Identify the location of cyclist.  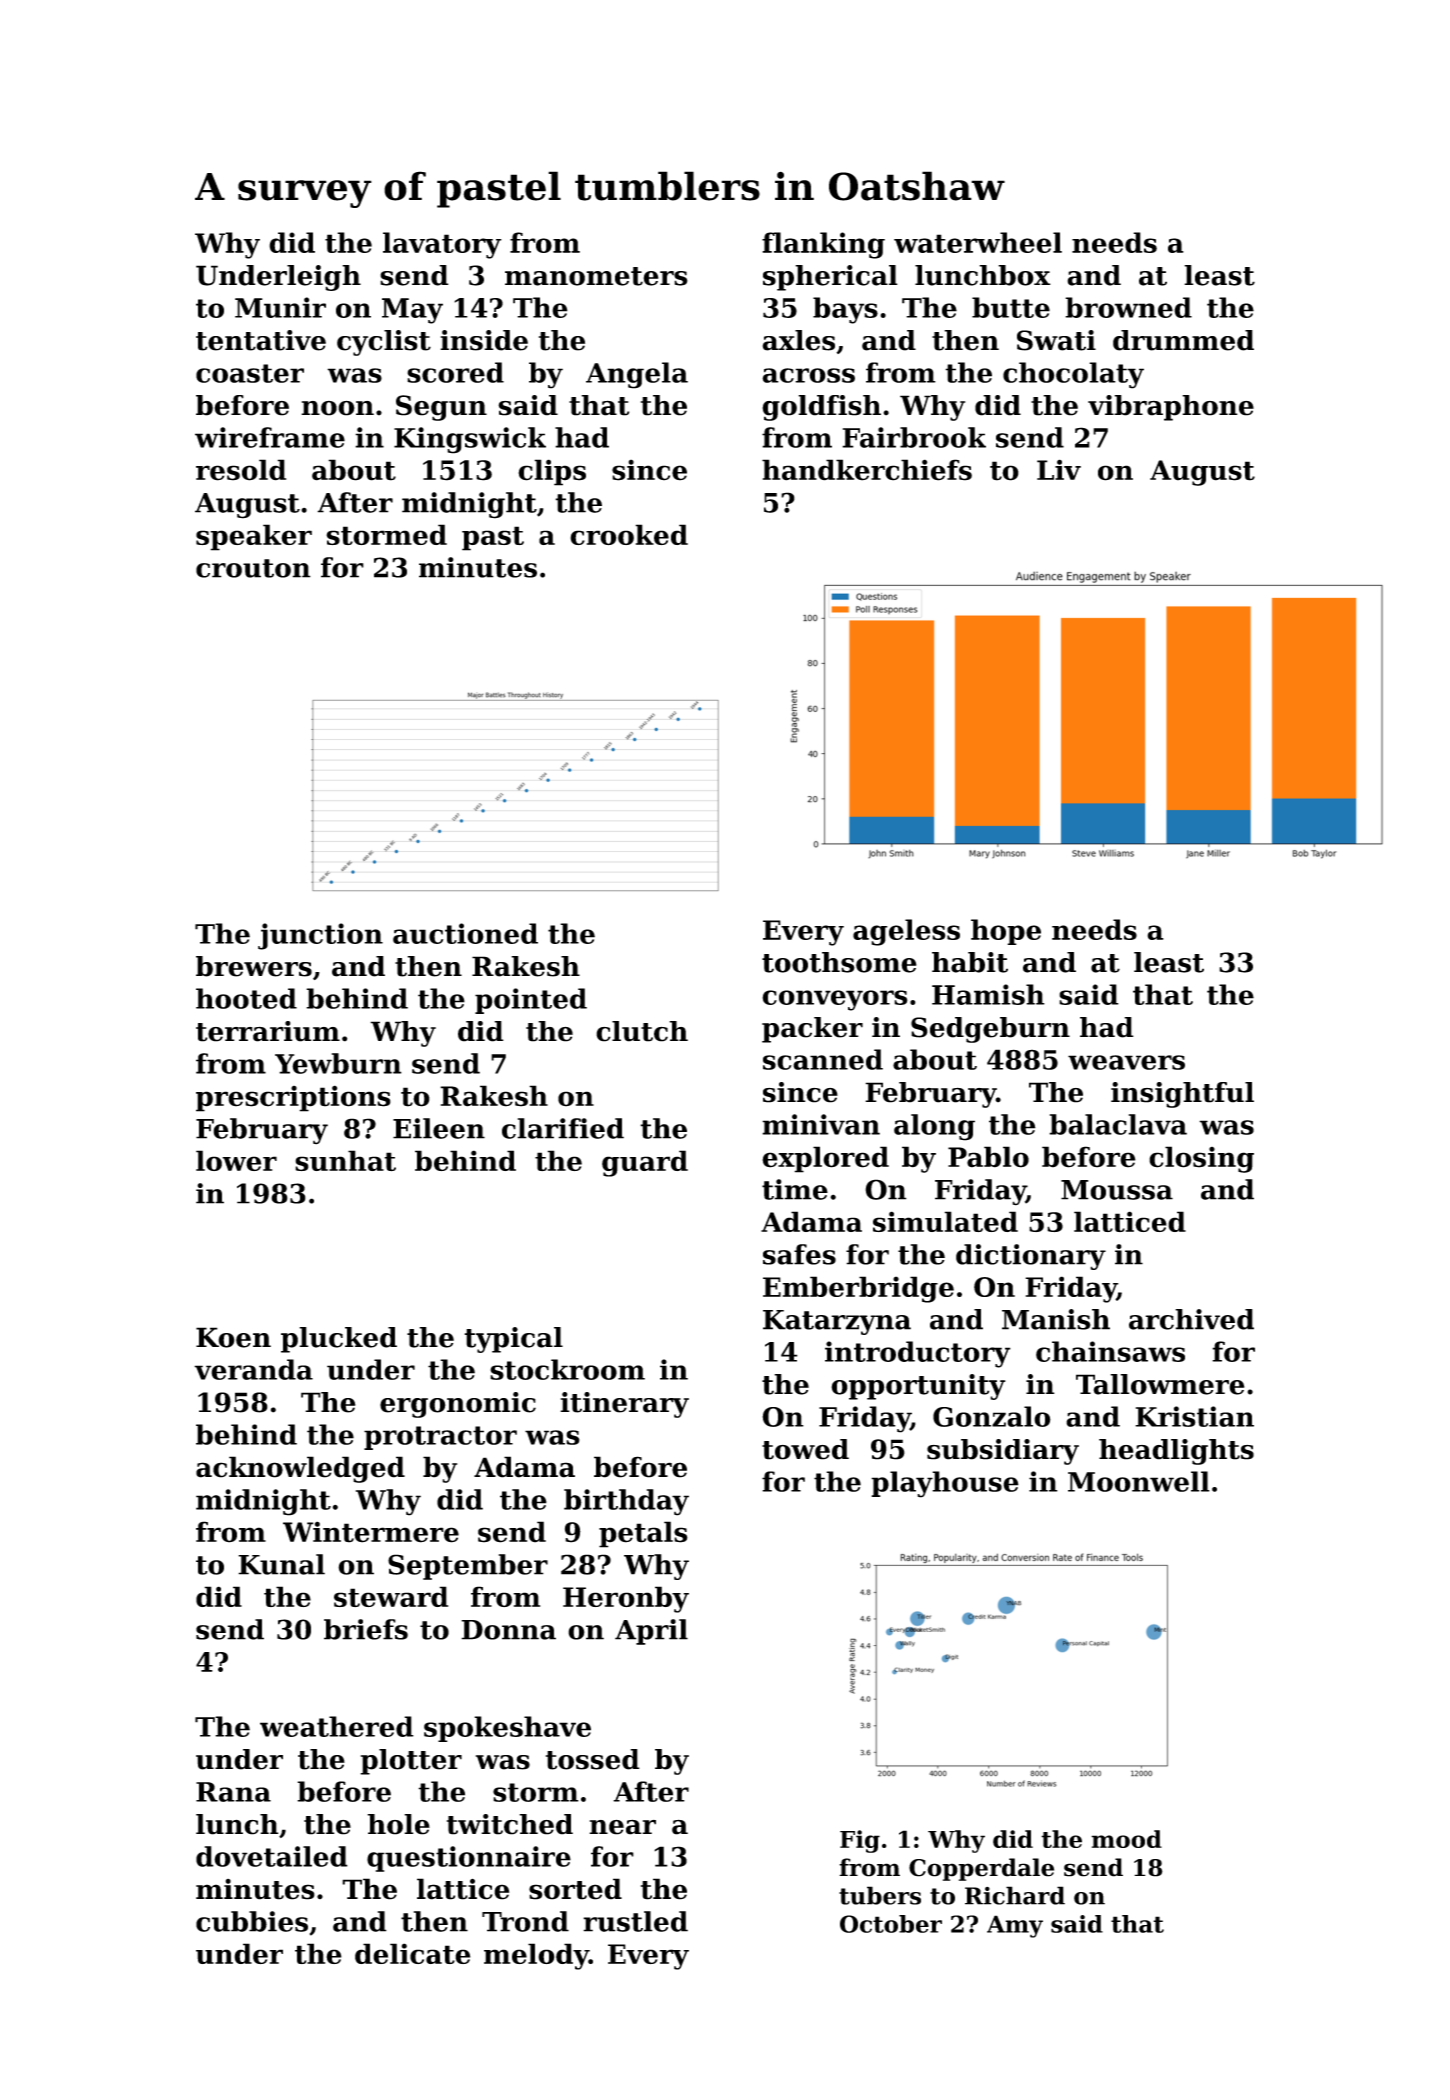
(384, 343).
